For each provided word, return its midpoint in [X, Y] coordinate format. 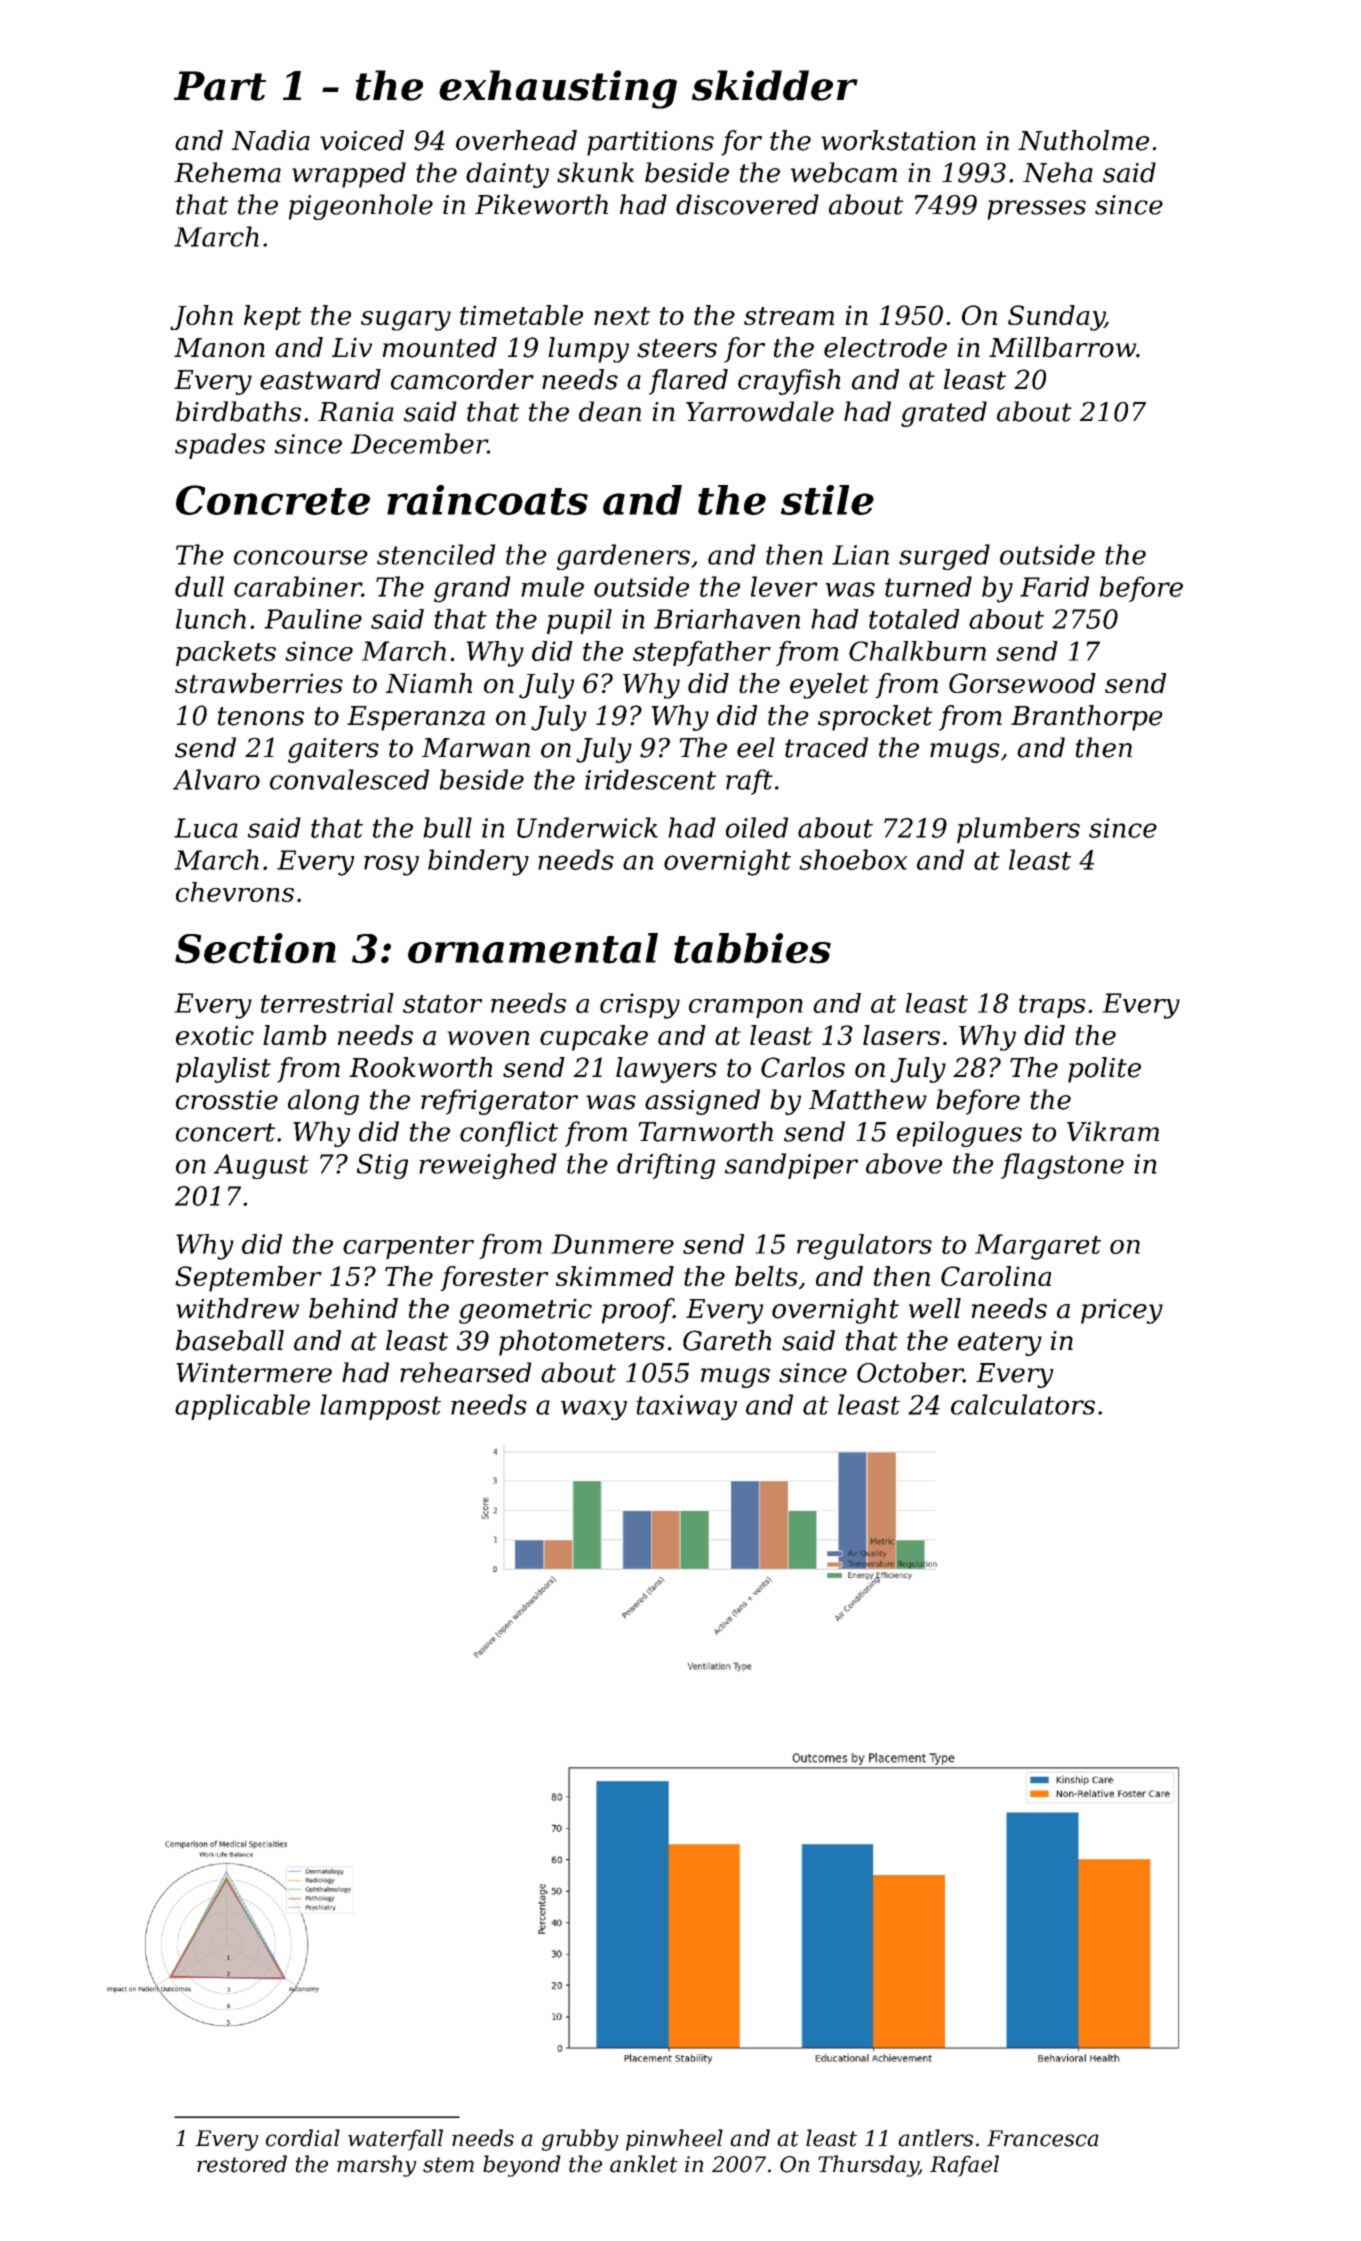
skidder [775, 85]
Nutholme [1083, 140]
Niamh [429, 683]
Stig [382, 1166]
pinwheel [674, 2140]
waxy [594, 1410]
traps [1052, 1006]
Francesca [1043, 2138]
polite [1104, 1070]
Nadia [270, 140]
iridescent [650, 779]
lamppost [380, 1407]
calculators [1023, 1404]
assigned [702, 1102]
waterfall [395, 2140]
